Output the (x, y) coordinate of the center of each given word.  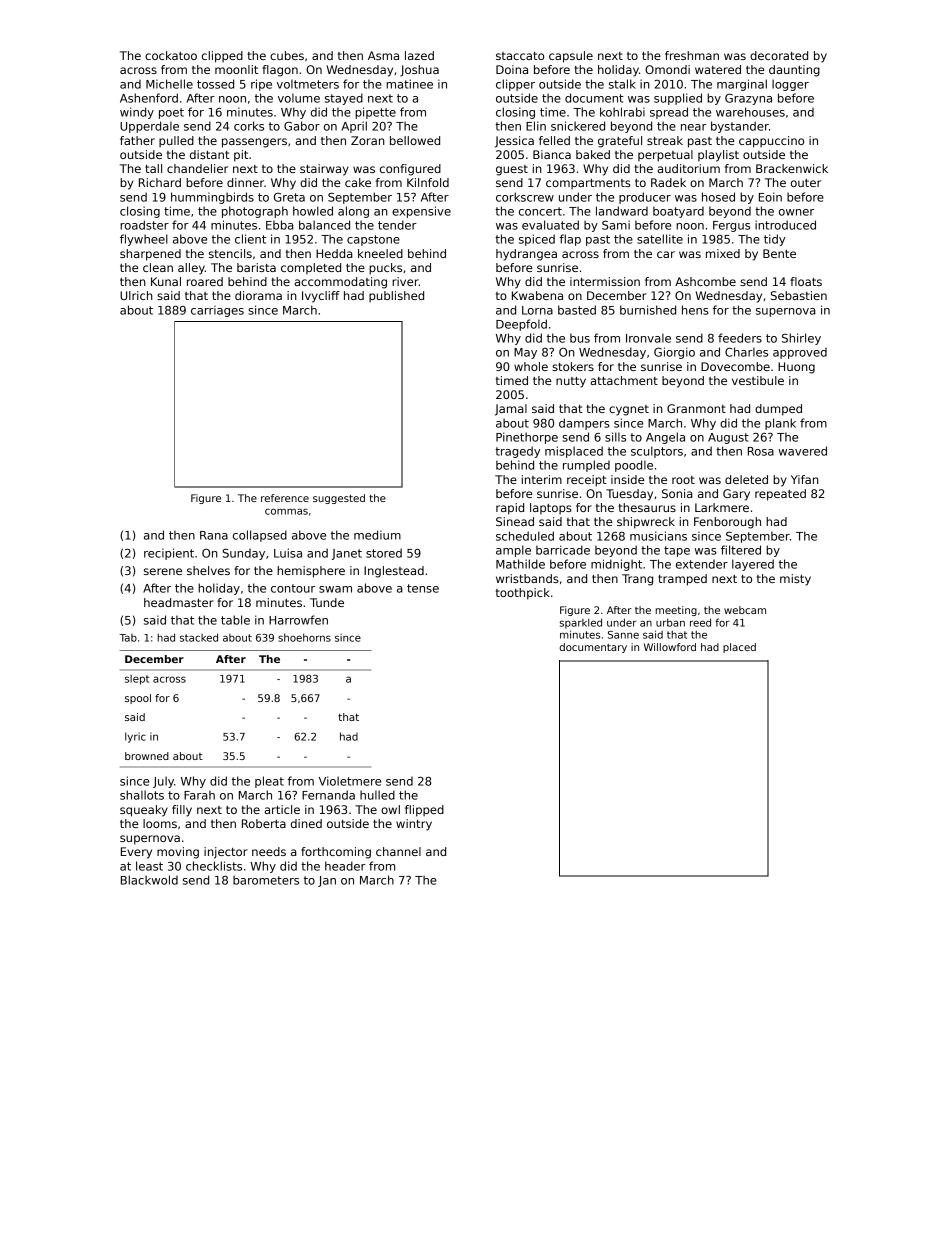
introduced (785, 225)
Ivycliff (321, 297)
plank (780, 424)
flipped (424, 811)
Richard (160, 182)
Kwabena (537, 295)
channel (398, 851)
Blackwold (149, 880)
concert (540, 211)
